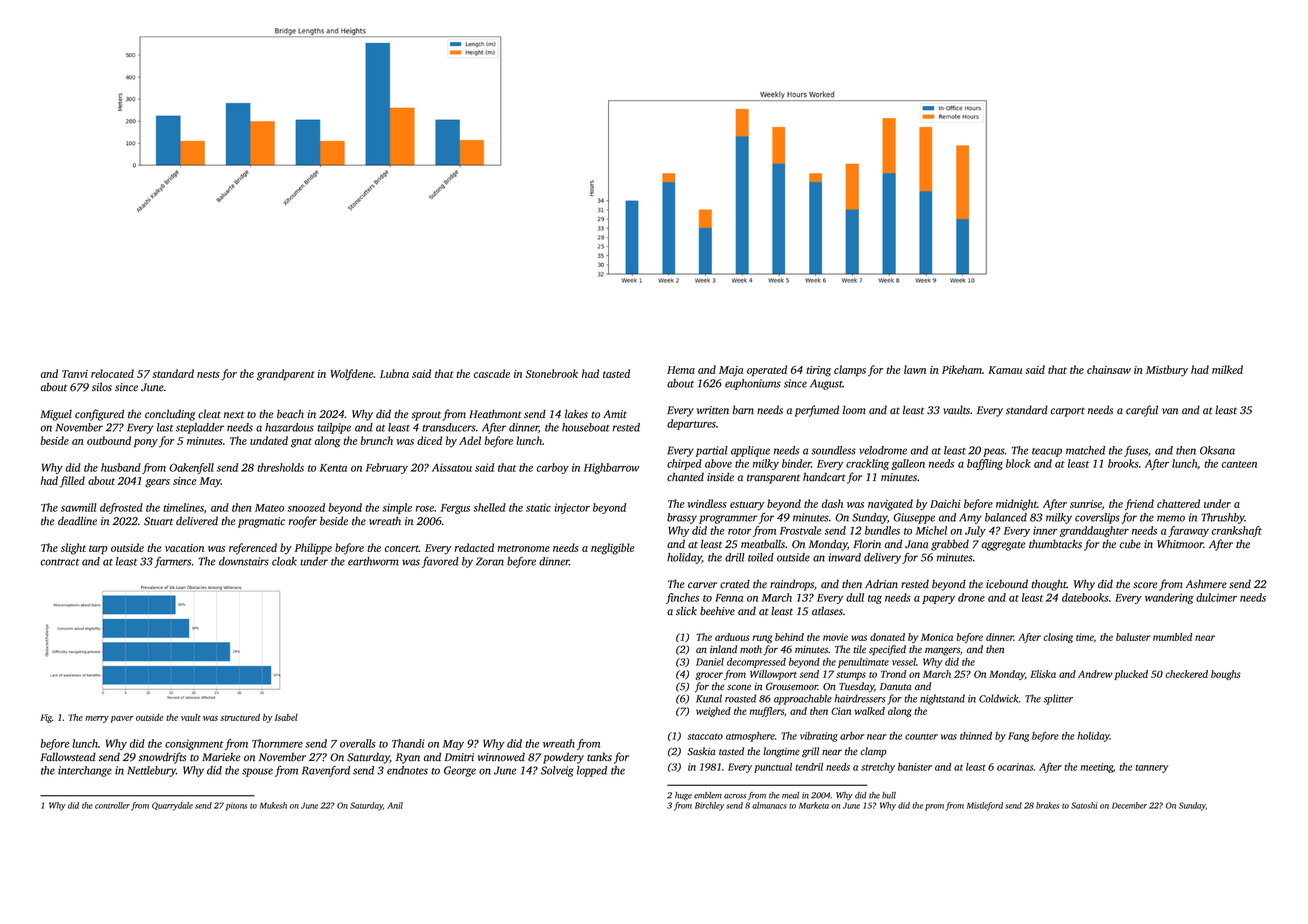 The image size is (1308, 924). Describe the element at coordinates (1018, 463) in the screenshot. I see `block` at that location.
